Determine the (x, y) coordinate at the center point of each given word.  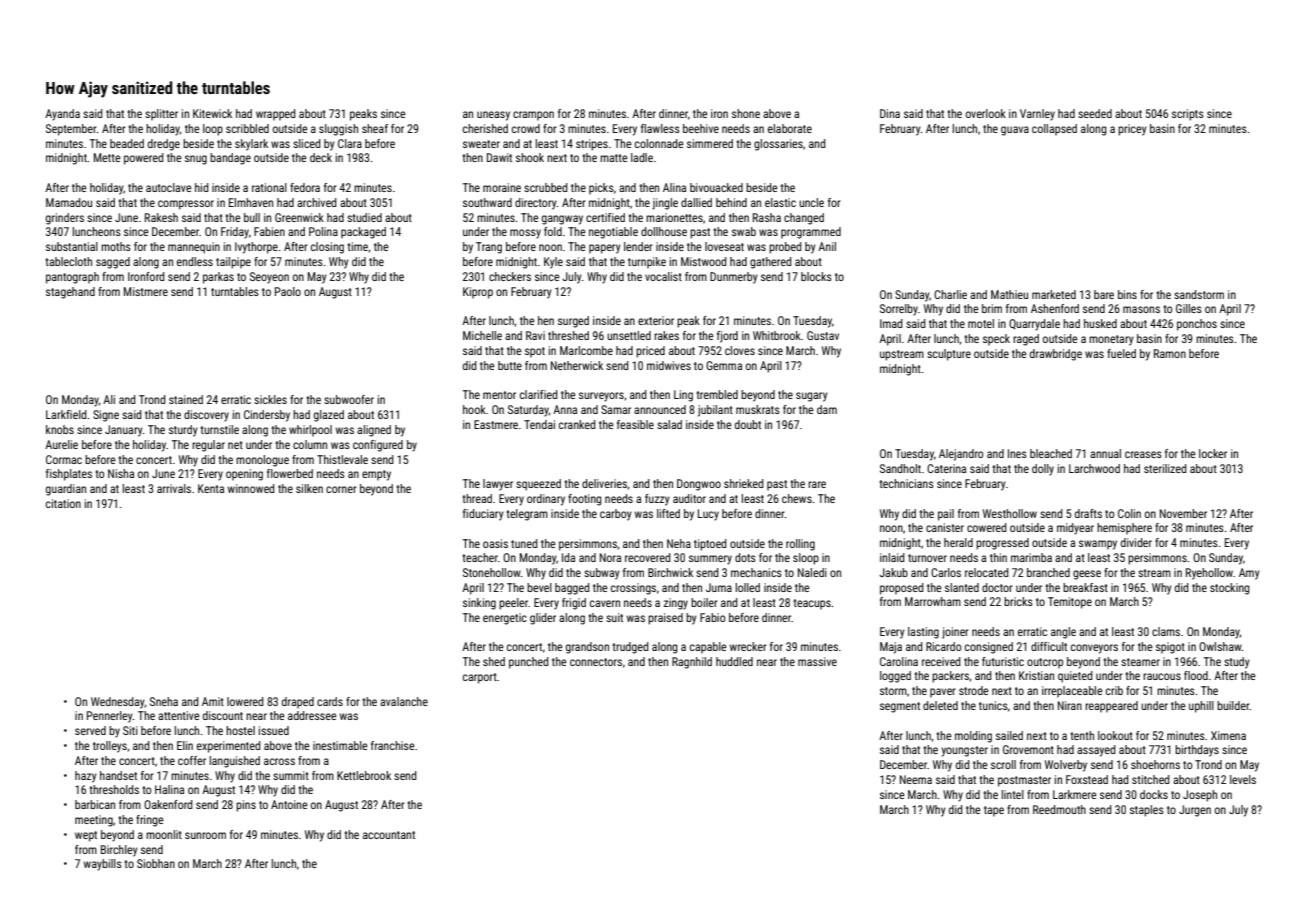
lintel (1013, 794)
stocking (1230, 589)
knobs (60, 429)
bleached (1051, 453)
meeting (94, 821)
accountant (389, 835)
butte (510, 365)
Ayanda (62, 115)
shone (746, 113)
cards (330, 701)
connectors (596, 662)
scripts (1188, 115)
